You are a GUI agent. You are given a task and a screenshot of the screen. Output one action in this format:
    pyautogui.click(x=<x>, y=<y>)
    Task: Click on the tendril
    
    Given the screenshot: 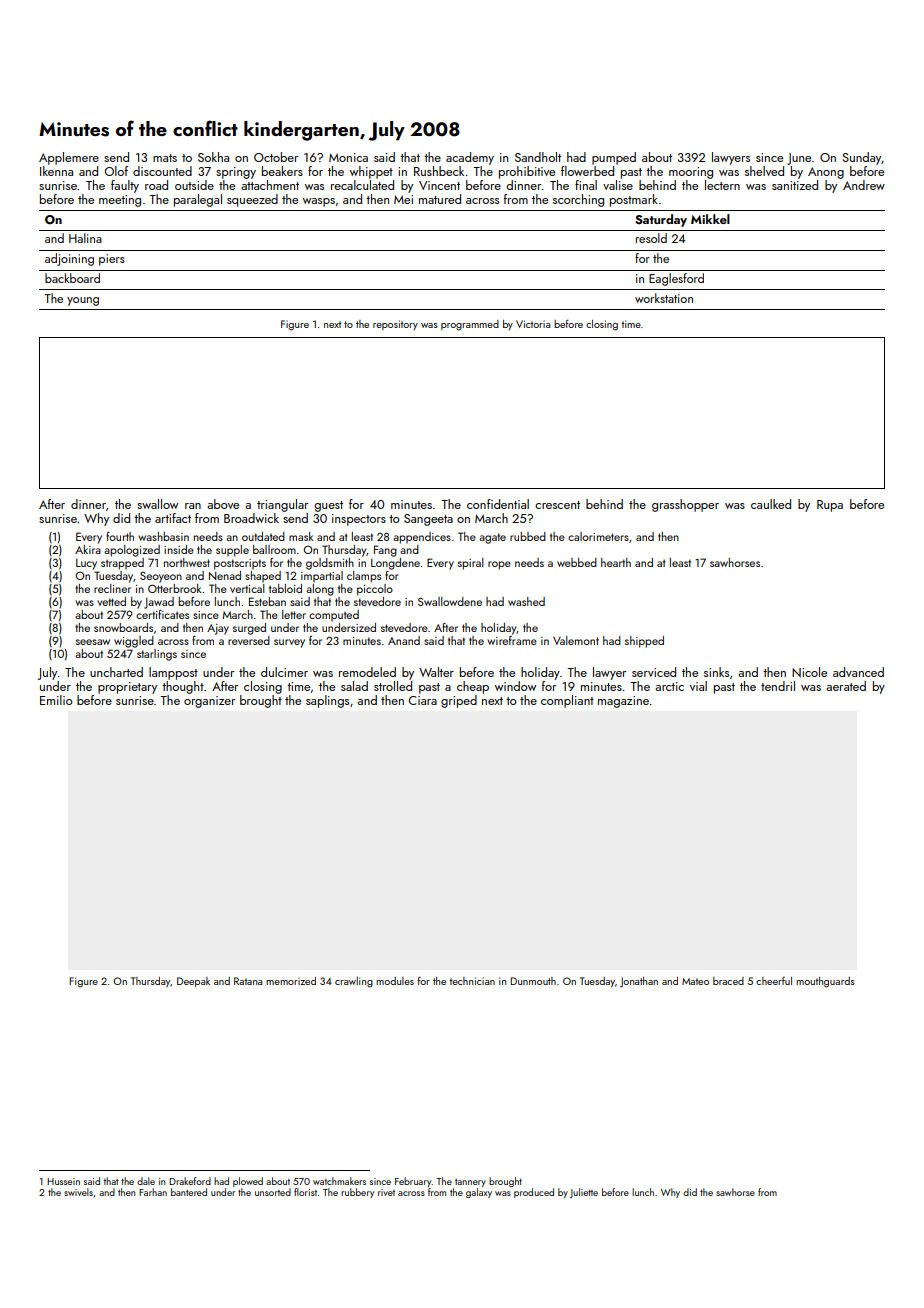 What is the action you would take?
    pyautogui.click(x=778, y=686)
